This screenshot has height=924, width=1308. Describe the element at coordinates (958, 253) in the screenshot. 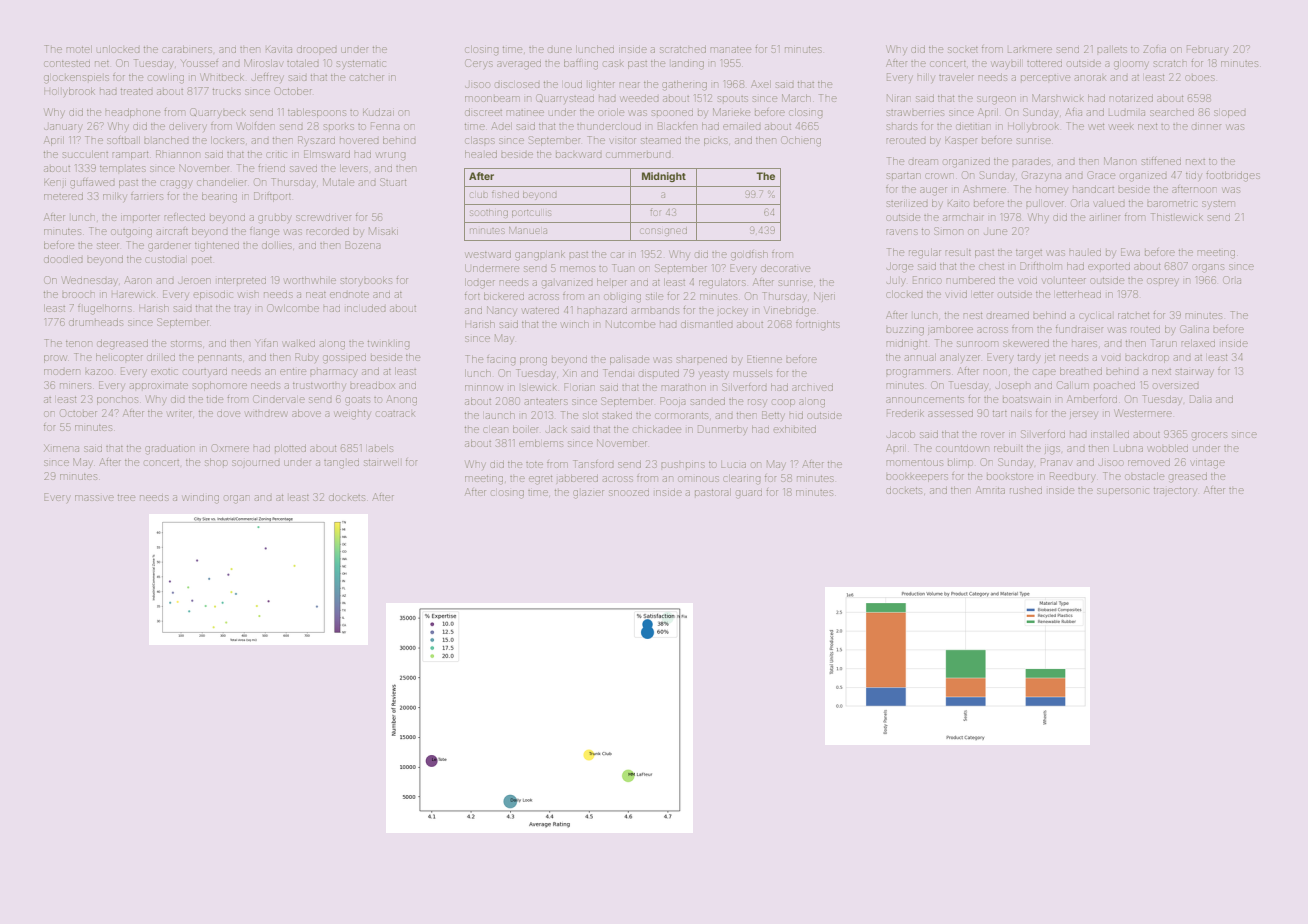

I see `result` at that location.
